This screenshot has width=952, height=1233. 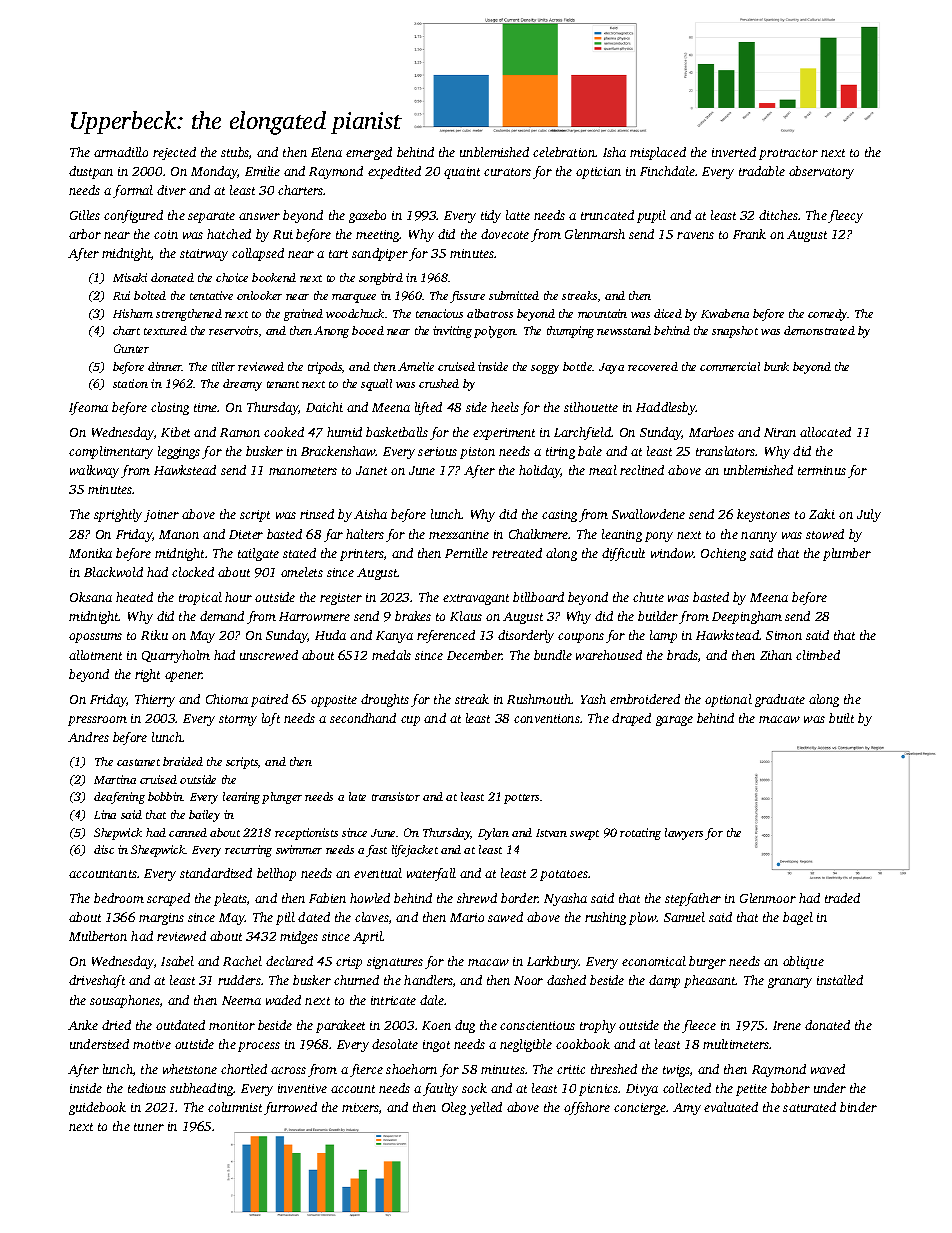 I want to click on Martina, so click(x=115, y=779).
